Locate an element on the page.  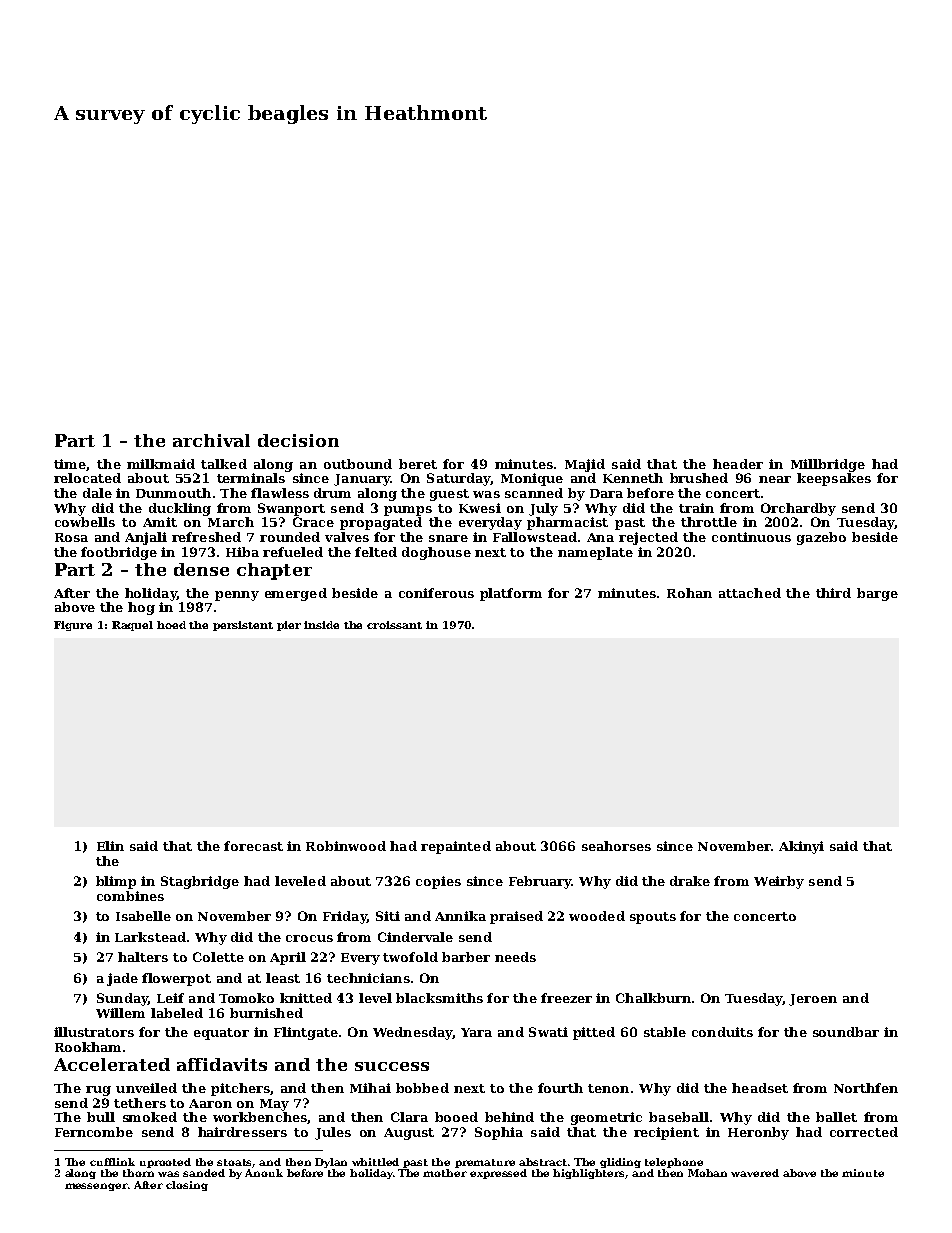
messenger is located at coordinates (96, 1187).
